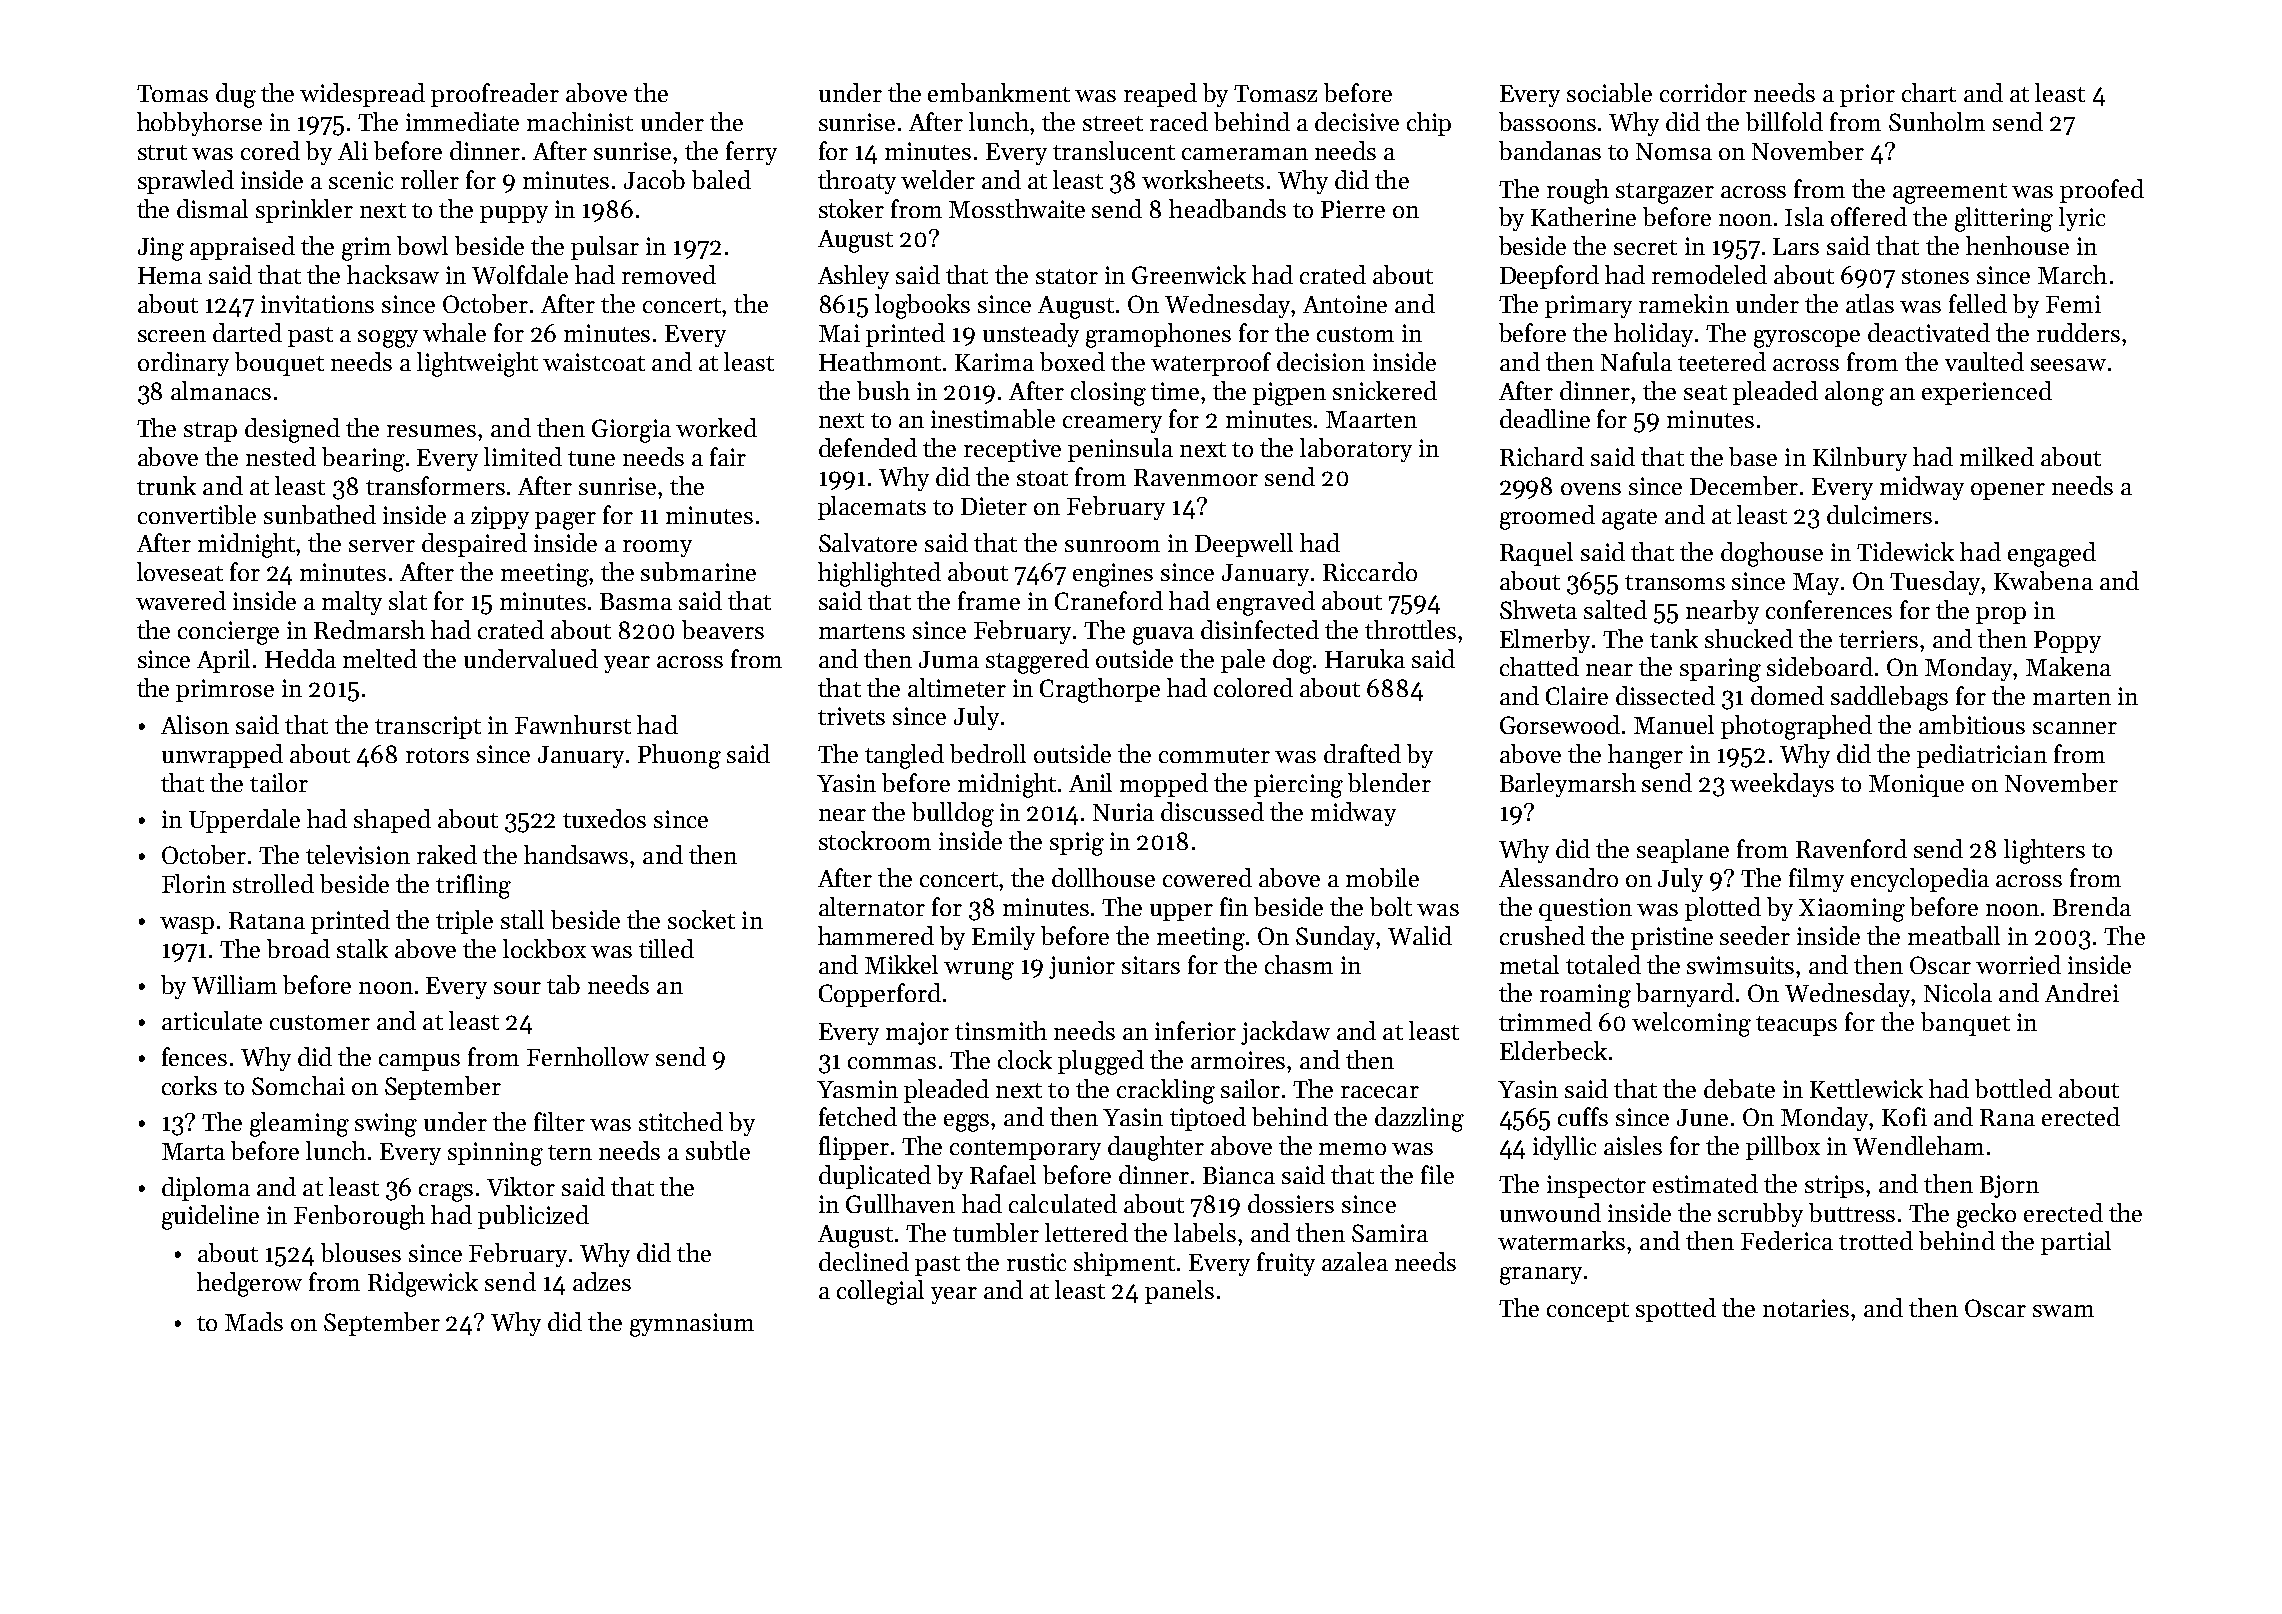 The width and height of the screenshot is (2282, 1614). Describe the element at coordinates (254, 1321) in the screenshot. I see `Mads` at that location.
